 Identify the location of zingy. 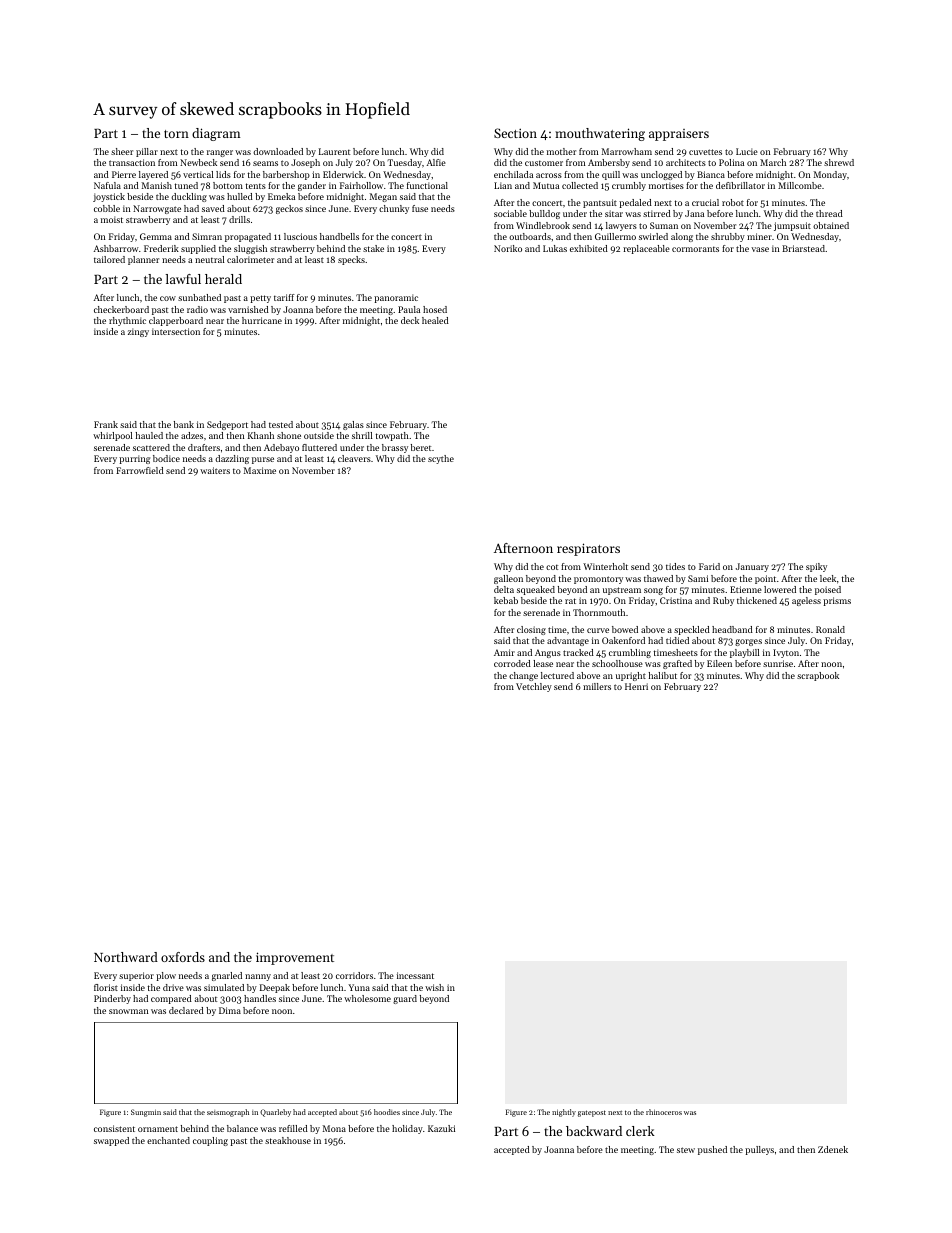
(138, 332).
